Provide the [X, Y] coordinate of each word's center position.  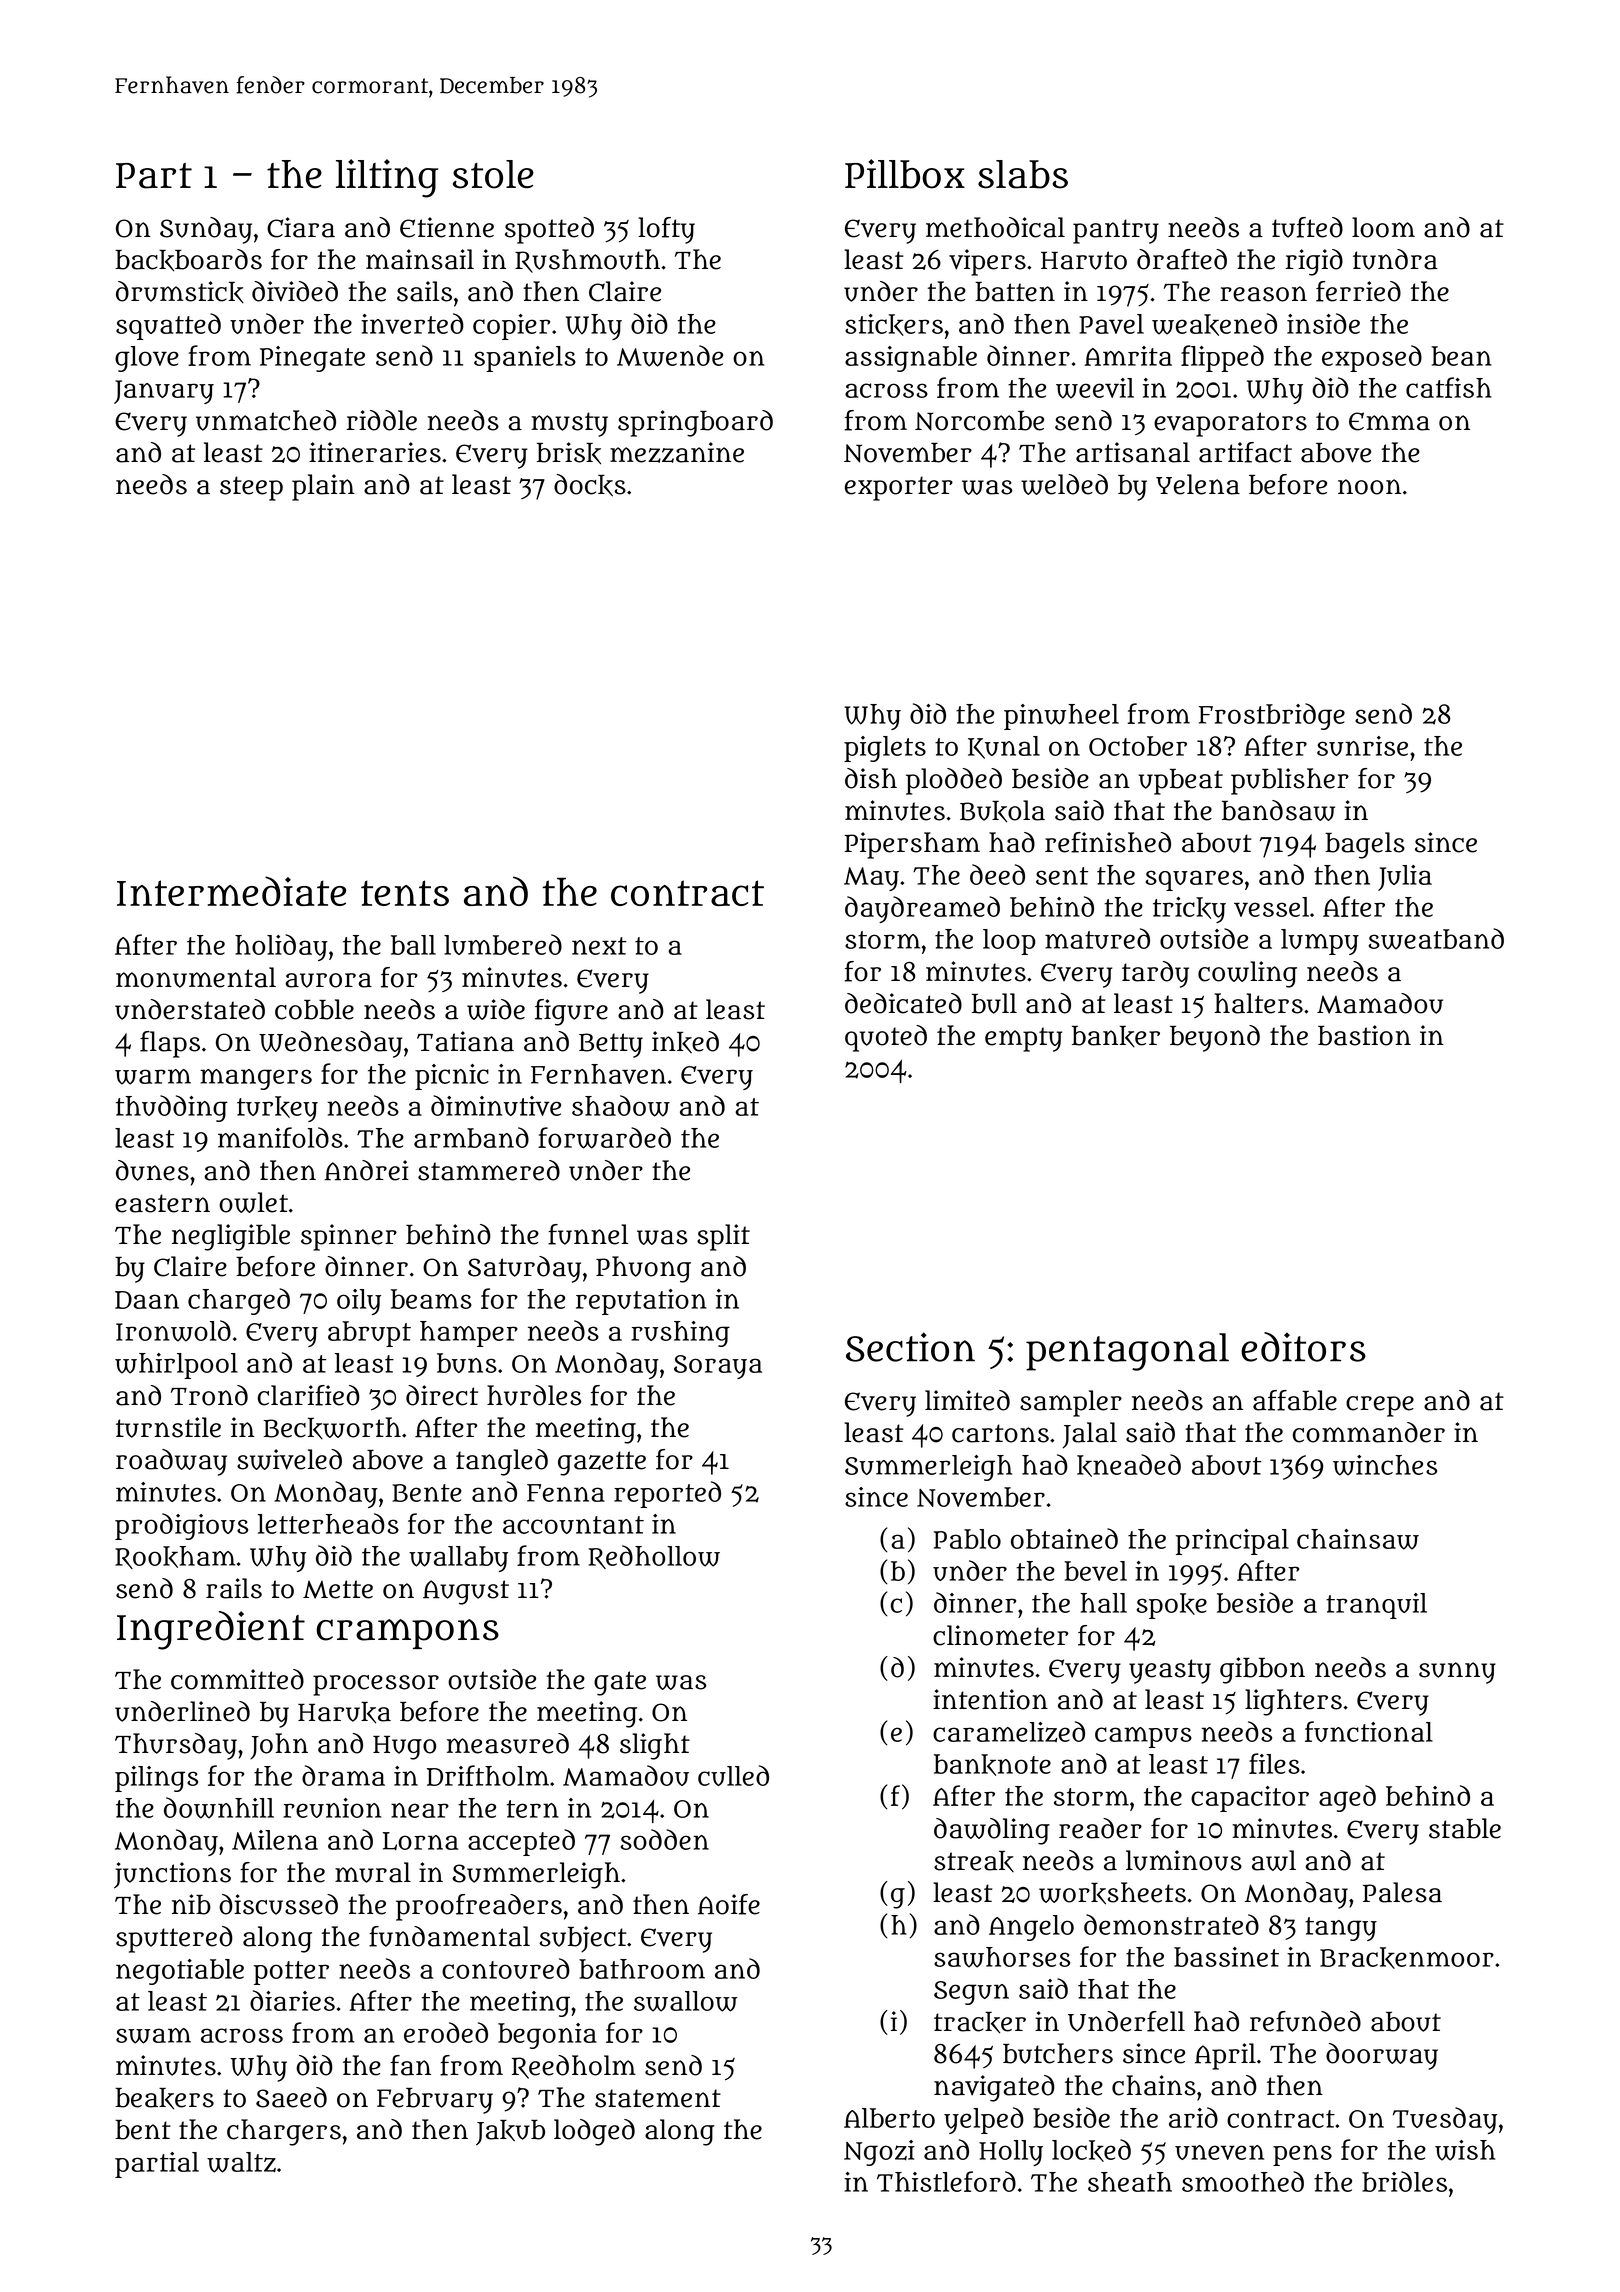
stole [493, 174]
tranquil [1376, 1606]
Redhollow [654, 1557]
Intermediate [231, 891]
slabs [1023, 174]
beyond [1215, 1038]
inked [685, 1042]
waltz [241, 2162]
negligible [231, 1237]
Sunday [206, 230]
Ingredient [211, 1630]
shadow [621, 1106]
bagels [1365, 845]
